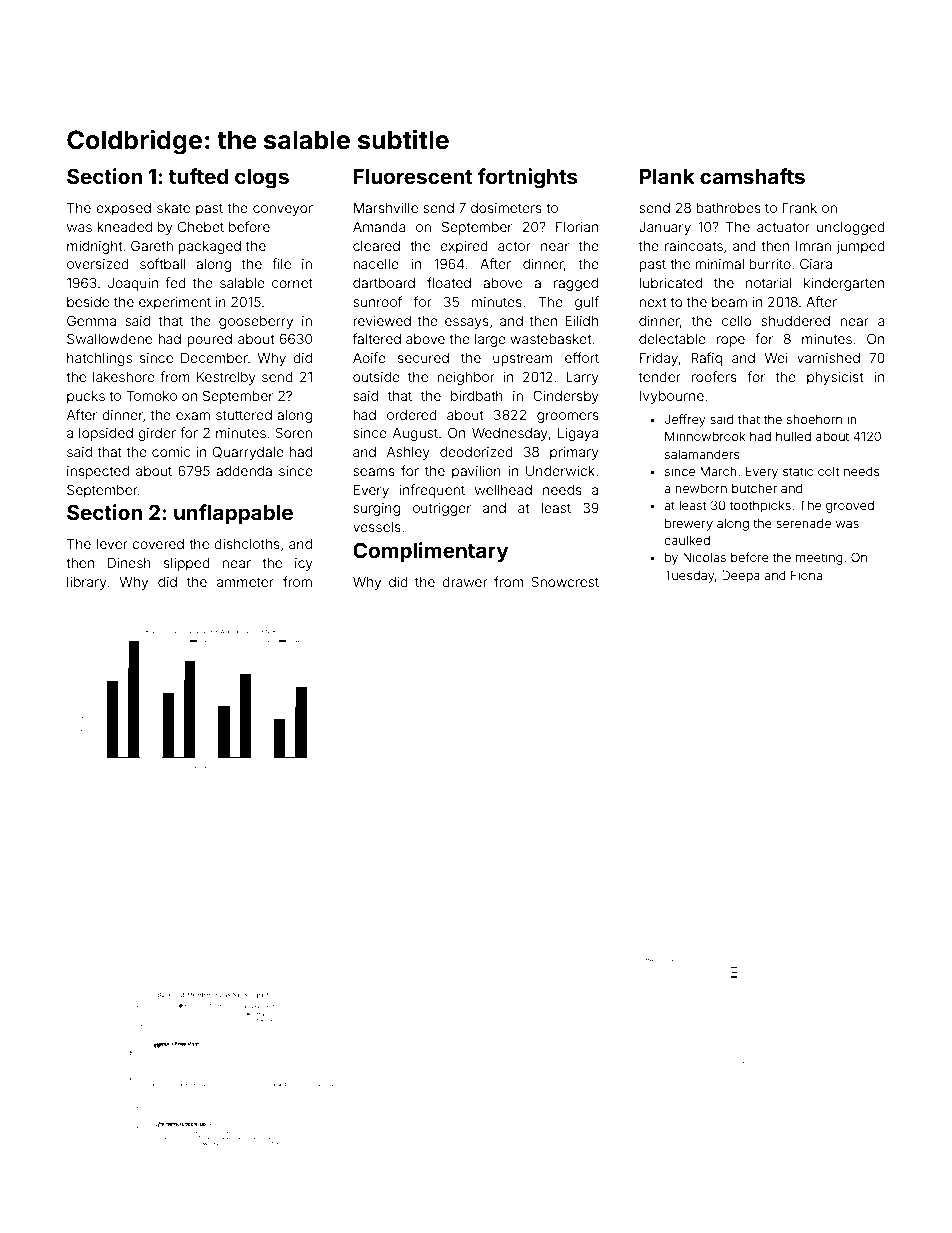 Image resolution: width=952 pixels, height=1233 pixels. What do you see at coordinates (835, 378) in the screenshot?
I see `physicist` at bounding box center [835, 378].
